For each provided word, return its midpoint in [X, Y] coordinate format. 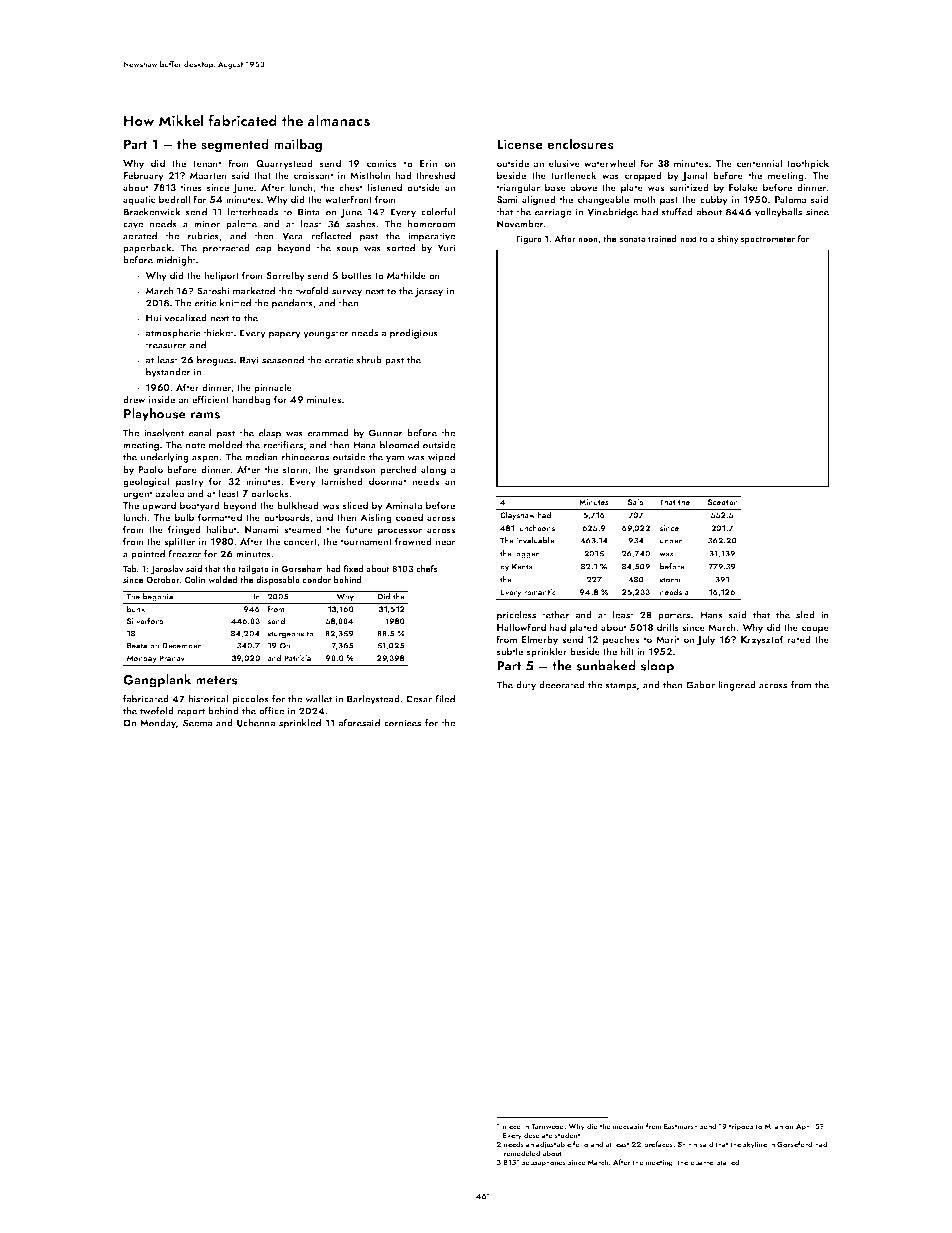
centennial [759, 163]
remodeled [522, 1153]
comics [382, 163]
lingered [737, 686]
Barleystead [373, 700]
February [143, 176]
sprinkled [300, 724]
